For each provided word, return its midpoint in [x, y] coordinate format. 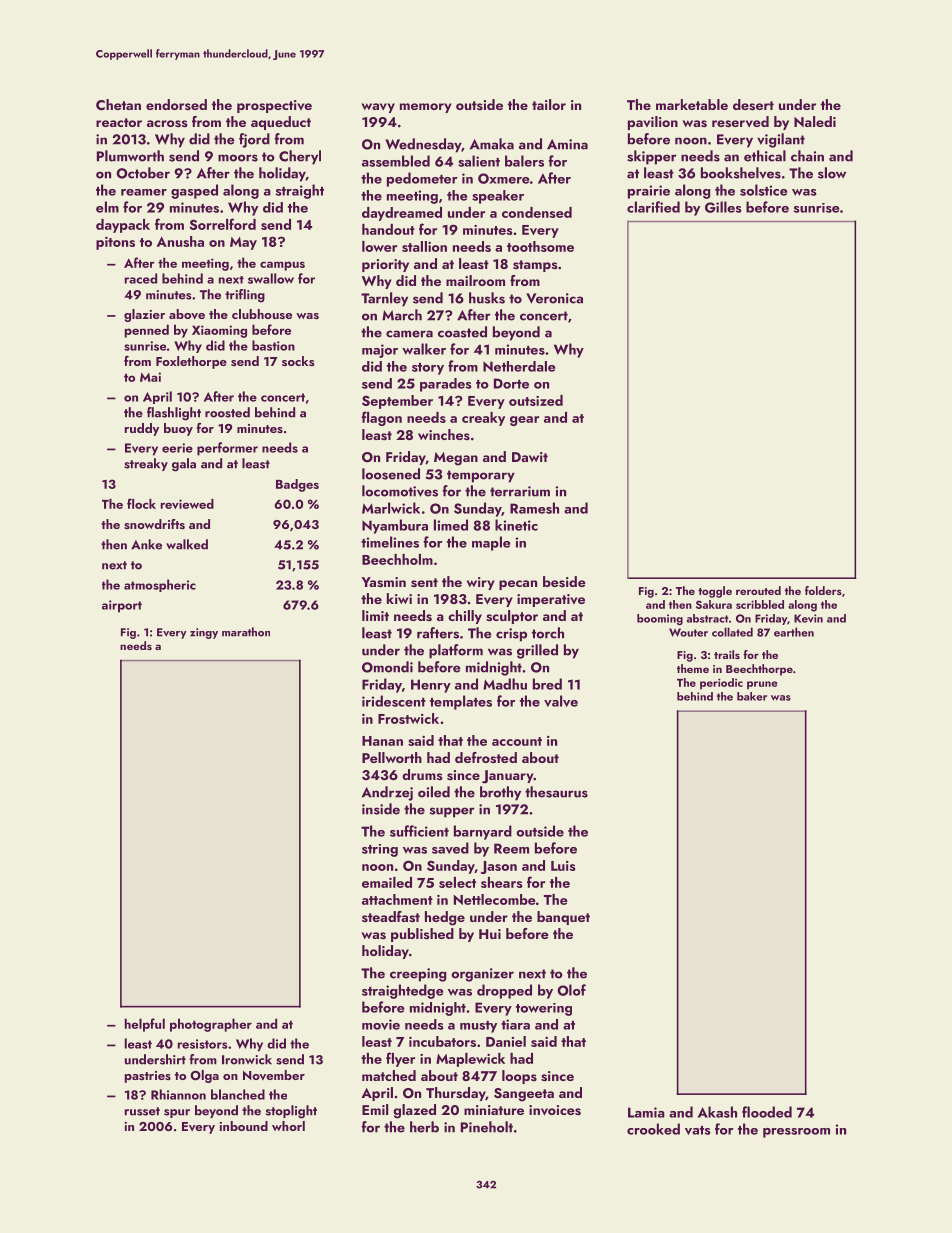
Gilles [723, 207]
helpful [145, 1025]
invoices [555, 1110]
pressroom [796, 1133]
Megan [456, 459]
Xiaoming [219, 331]
